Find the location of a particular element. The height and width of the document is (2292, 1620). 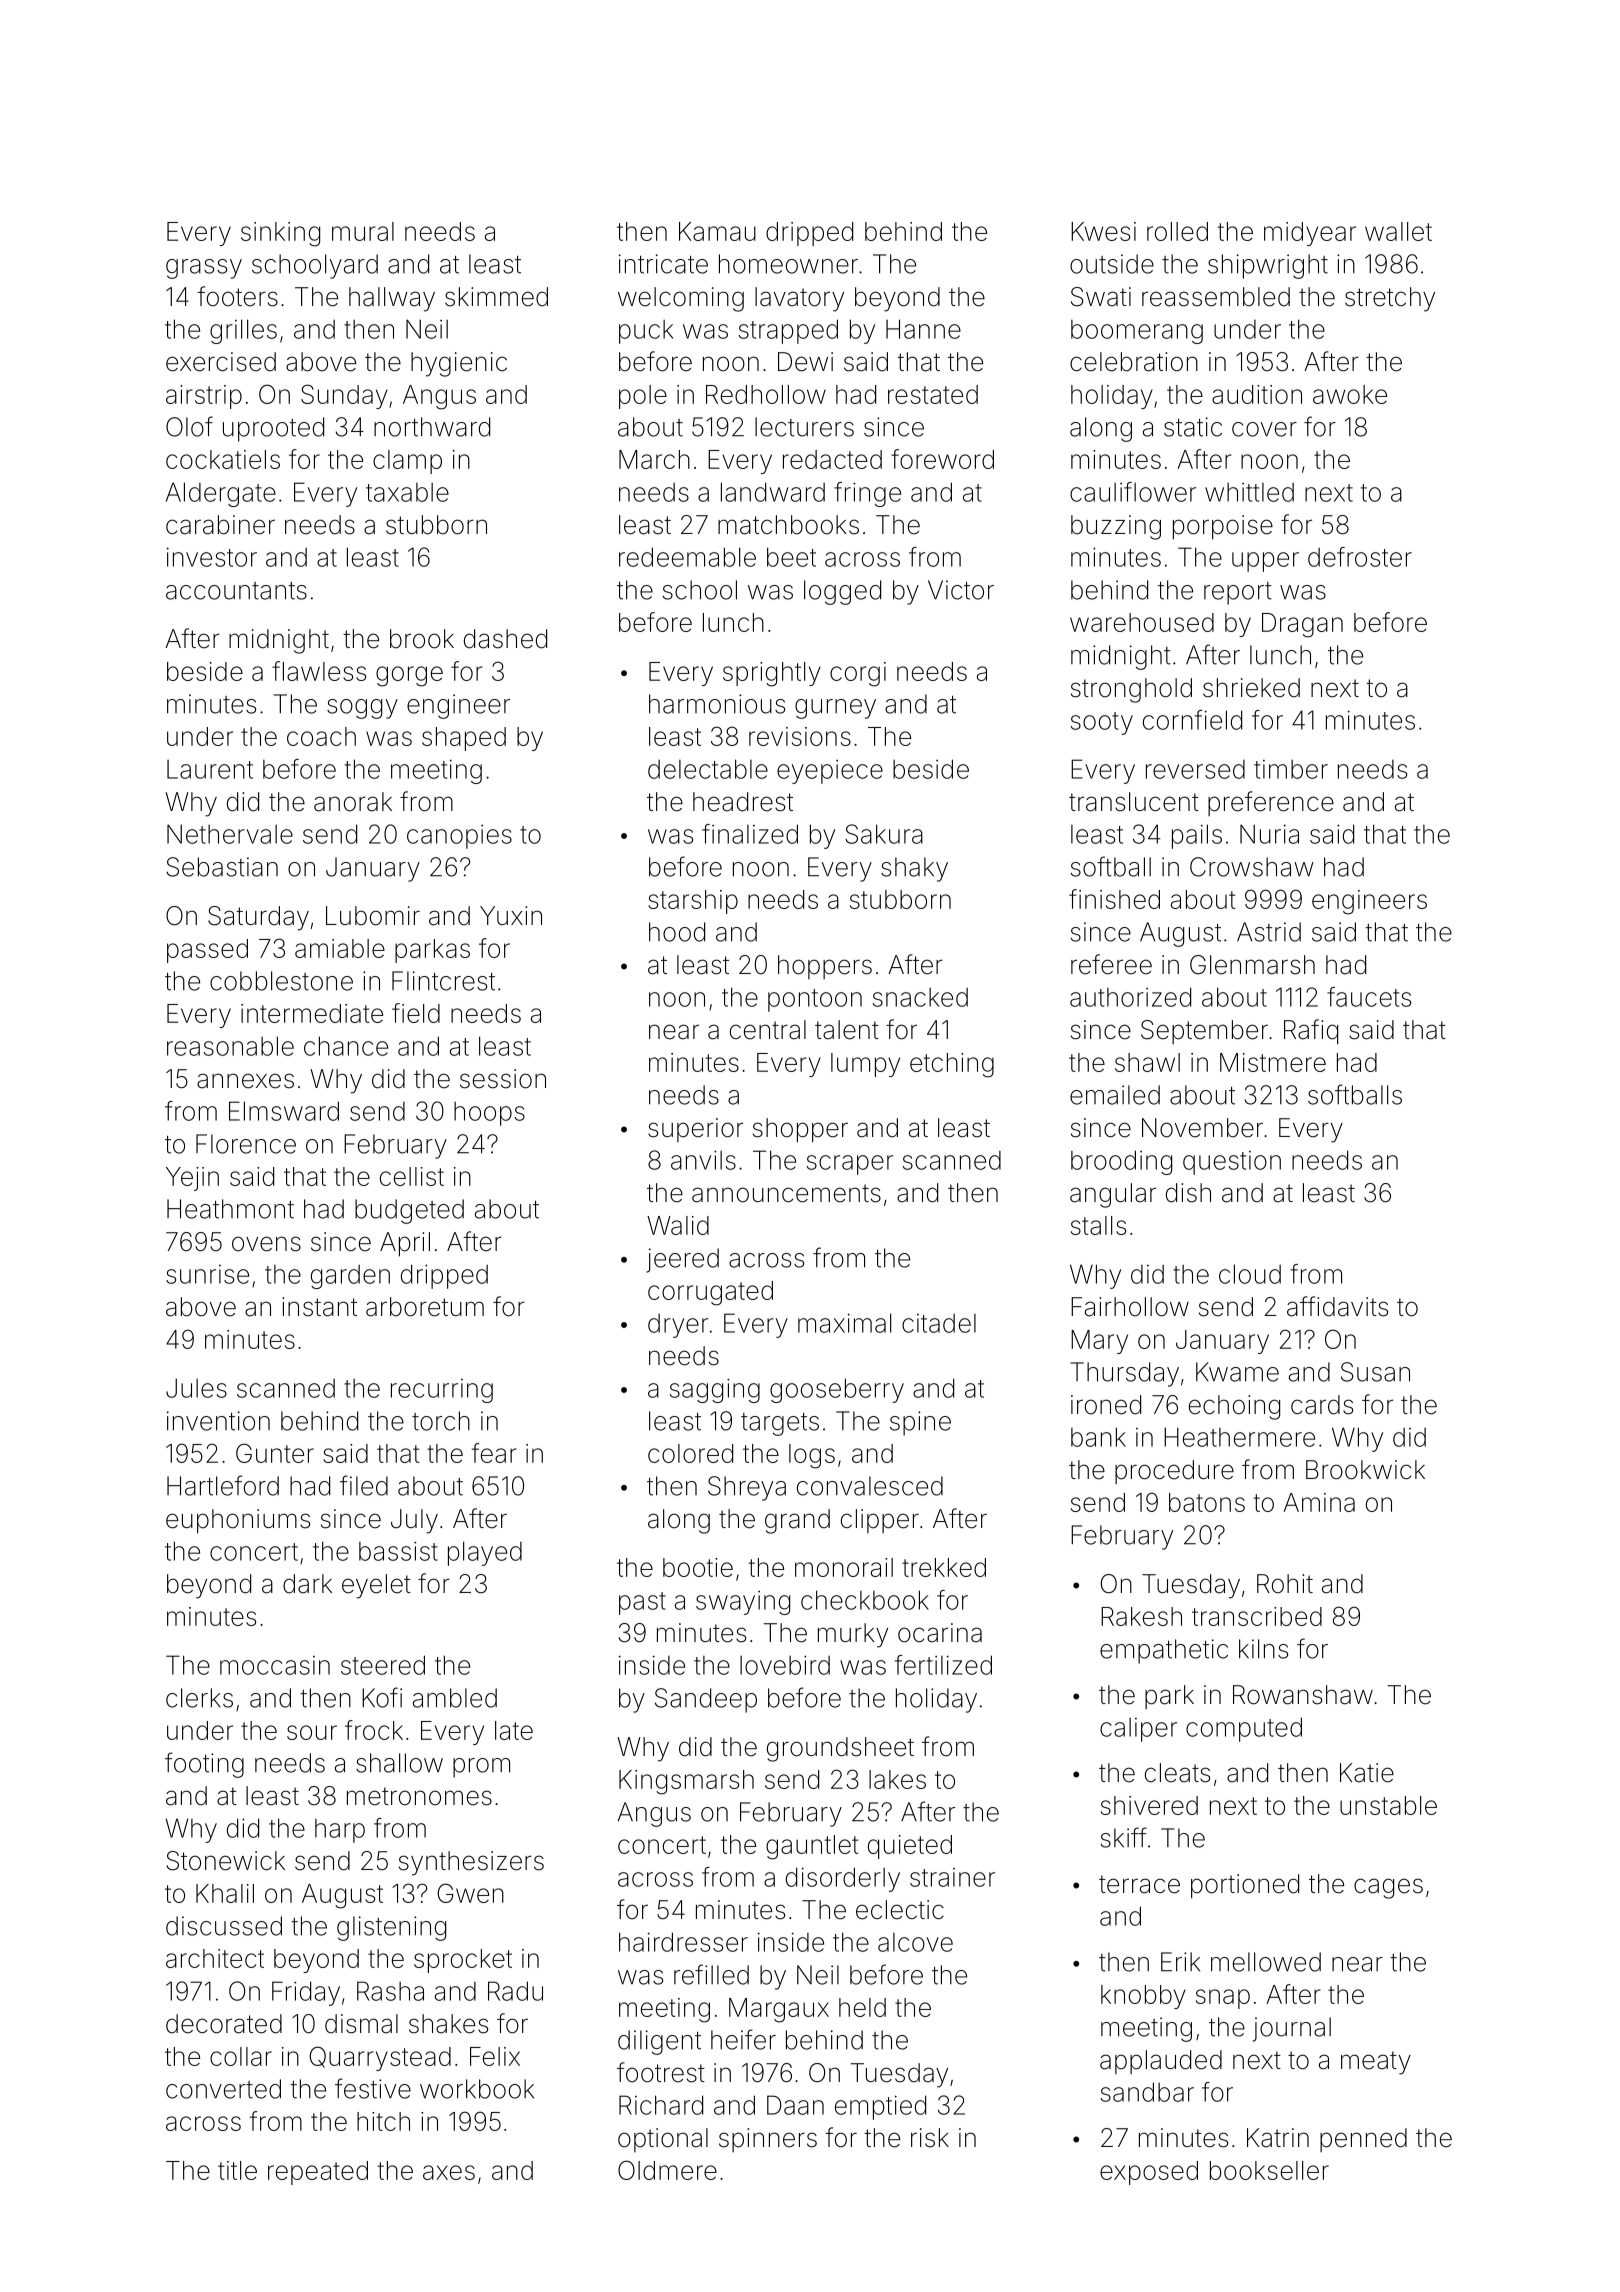

axes is located at coordinates (449, 2172).
